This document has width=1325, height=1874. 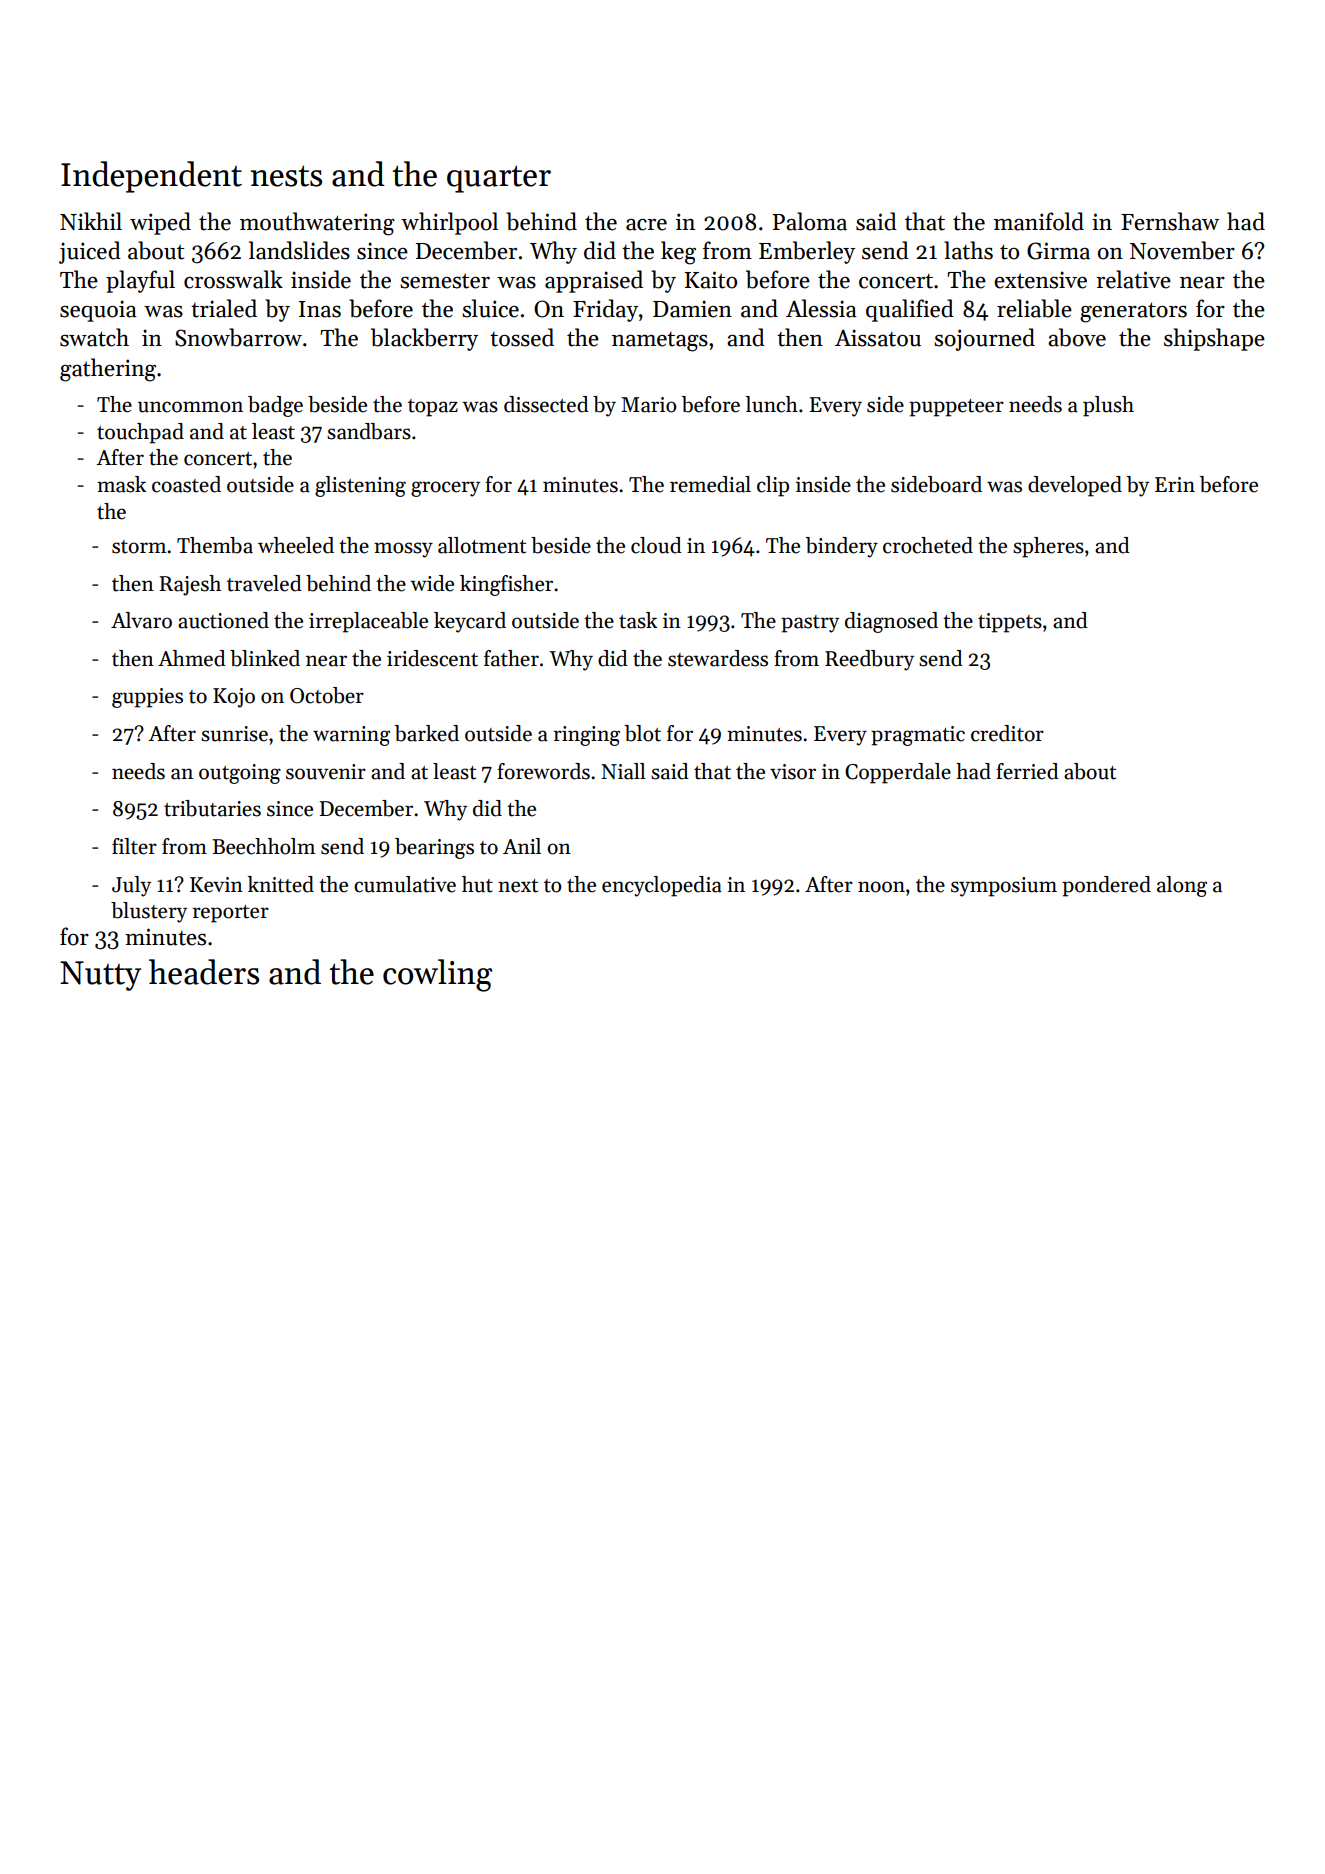 What do you see at coordinates (140, 433) in the document?
I see `touchpad` at bounding box center [140, 433].
